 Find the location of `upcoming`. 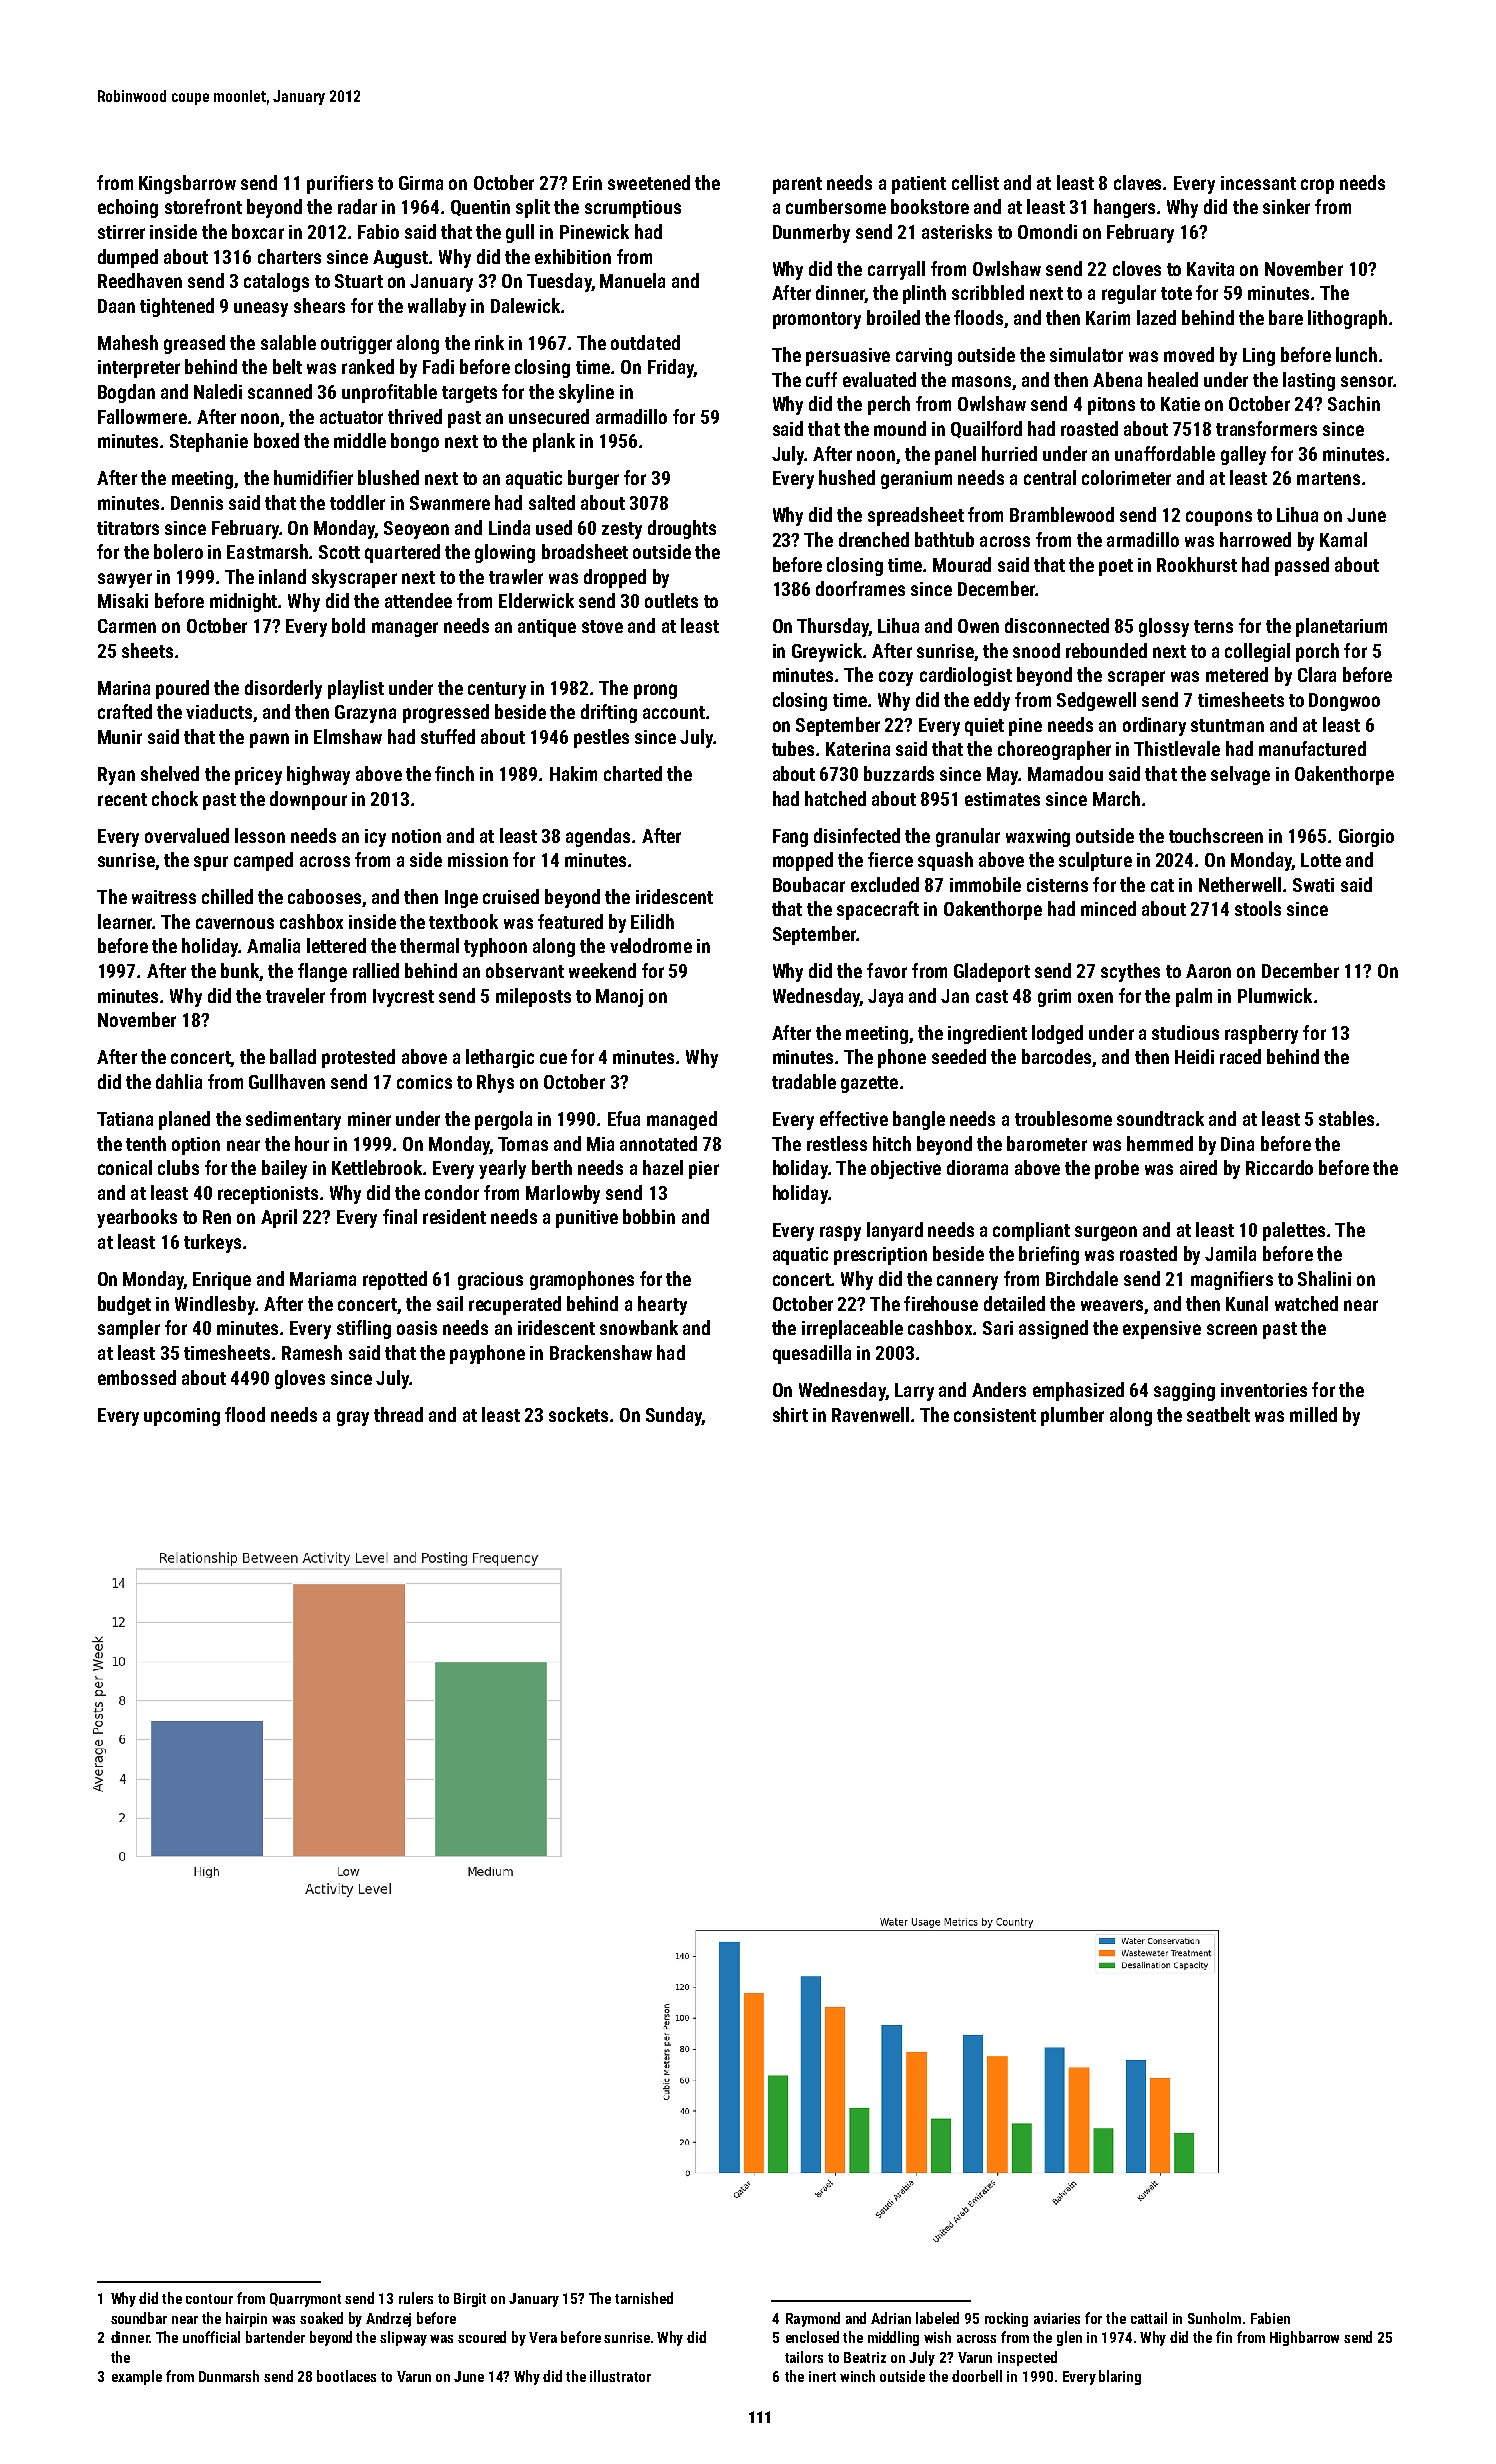

upcoming is located at coordinates (182, 1417).
